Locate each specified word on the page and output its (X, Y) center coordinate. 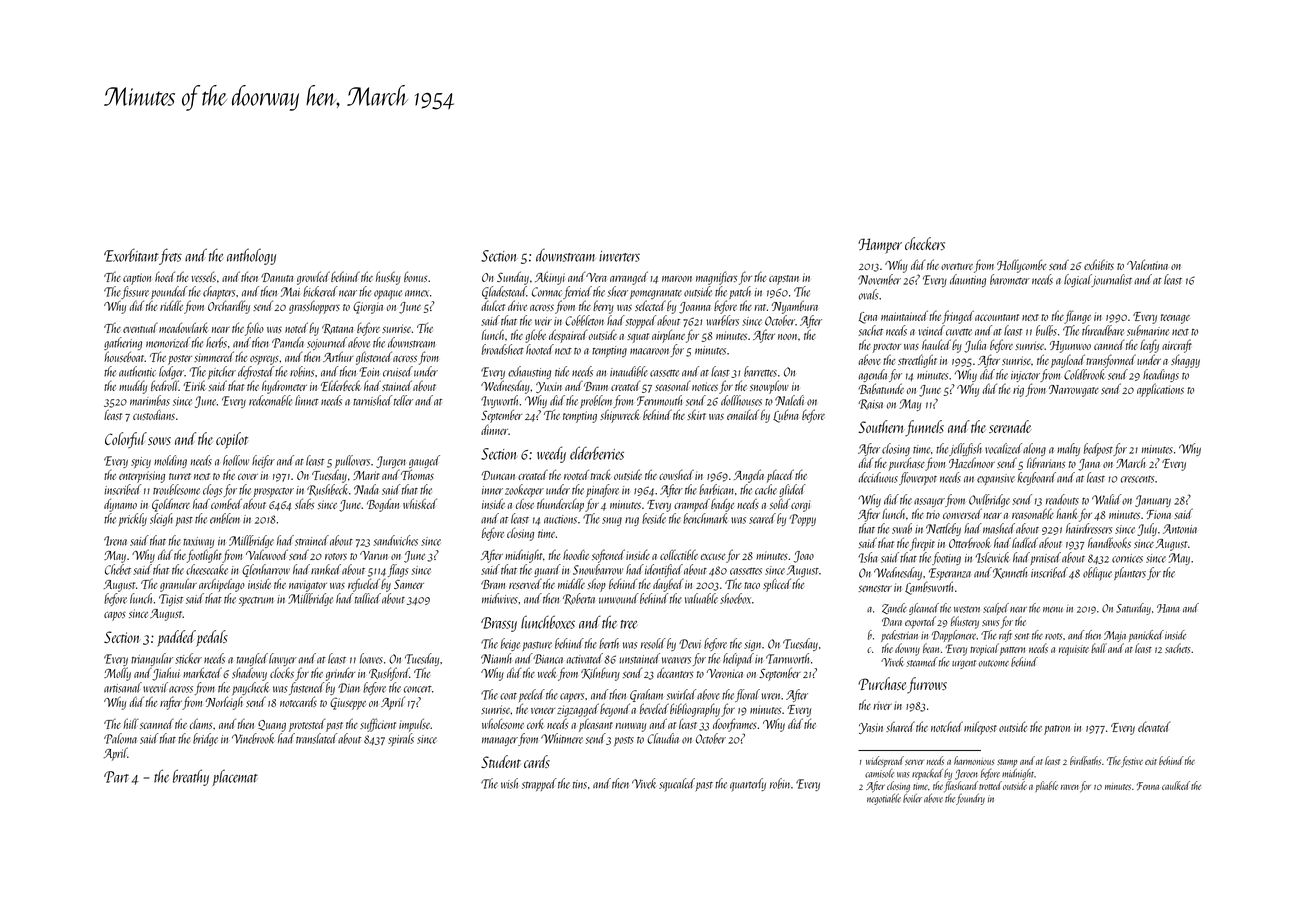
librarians (1046, 462)
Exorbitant (131, 255)
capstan (784, 280)
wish (509, 783)
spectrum (256, 601)
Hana (1168, 608)
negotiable (884, 799)
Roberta (579, 599)
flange (1077, 317)
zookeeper (524, 490)
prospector (273, 492)
